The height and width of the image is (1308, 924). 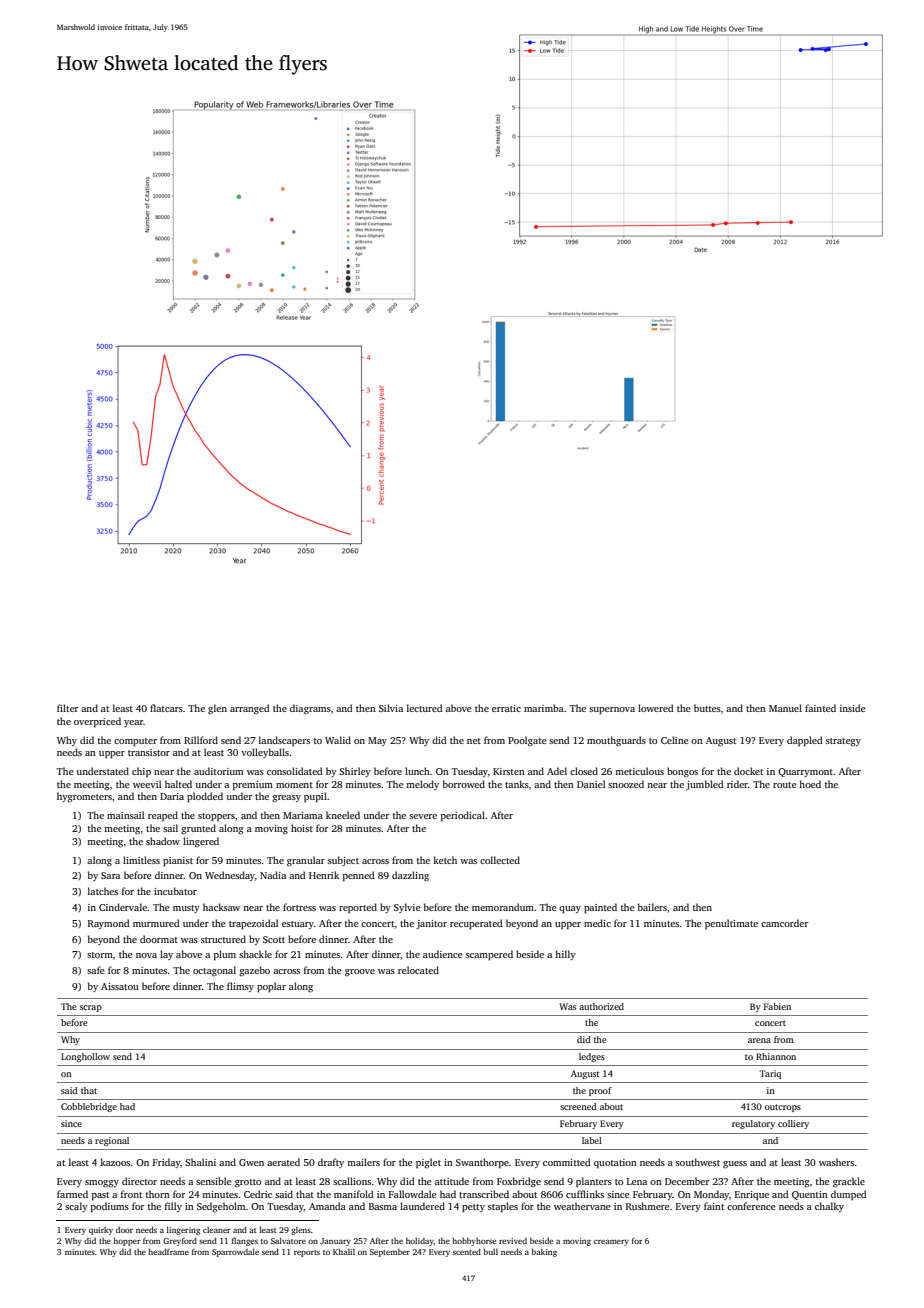 I want to click on screened, so click(x=578, y=1106).
